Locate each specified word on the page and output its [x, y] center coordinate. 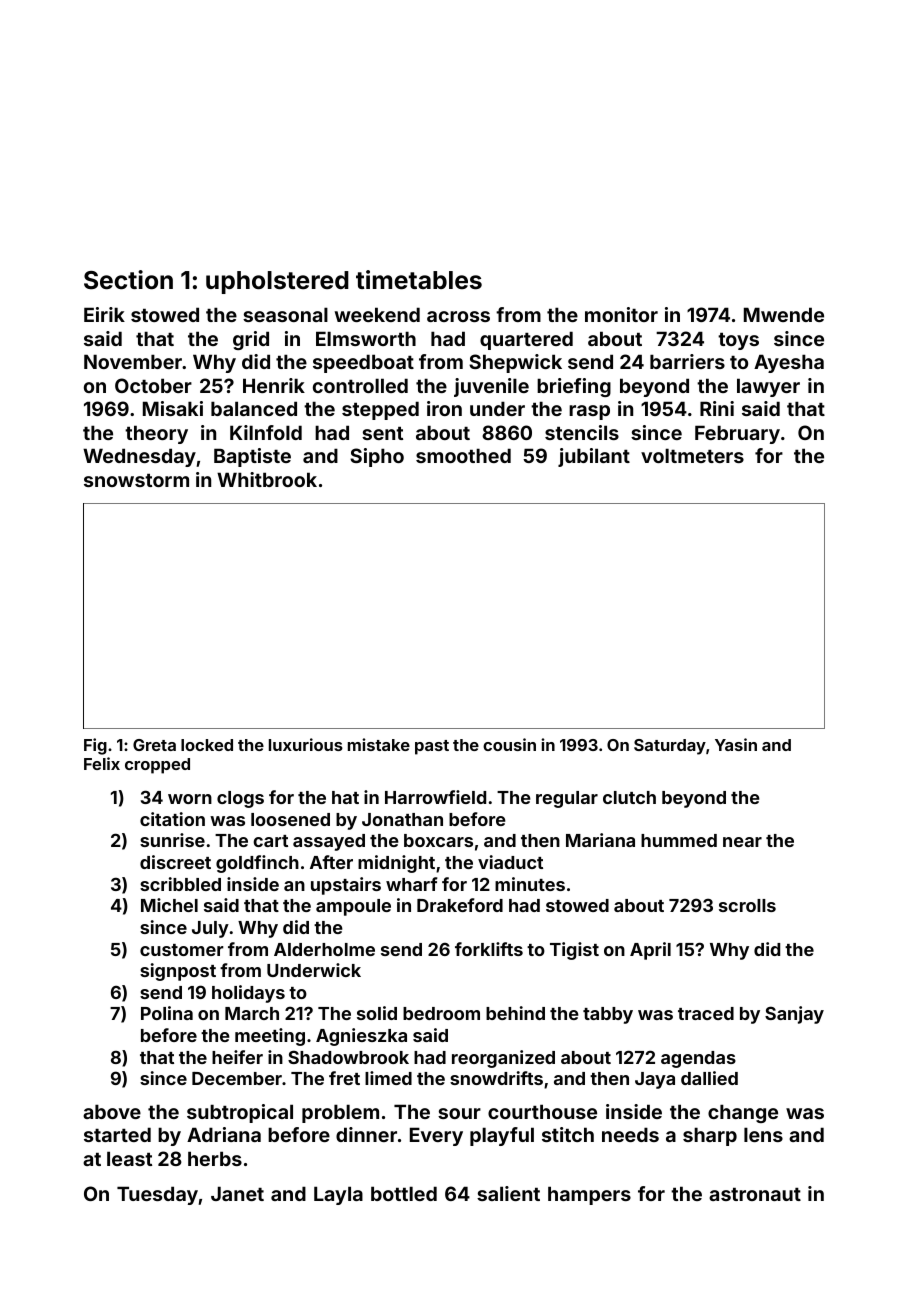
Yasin [736, 744]
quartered [526, 340]
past [432, 747]
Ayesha [789, 363]
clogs [240, 799]
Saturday [670, 747]
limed [388, 1078]
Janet [237, 1193]
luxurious [306, 744]
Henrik [274, 385]
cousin [509, 744]
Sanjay [794, 1015]
